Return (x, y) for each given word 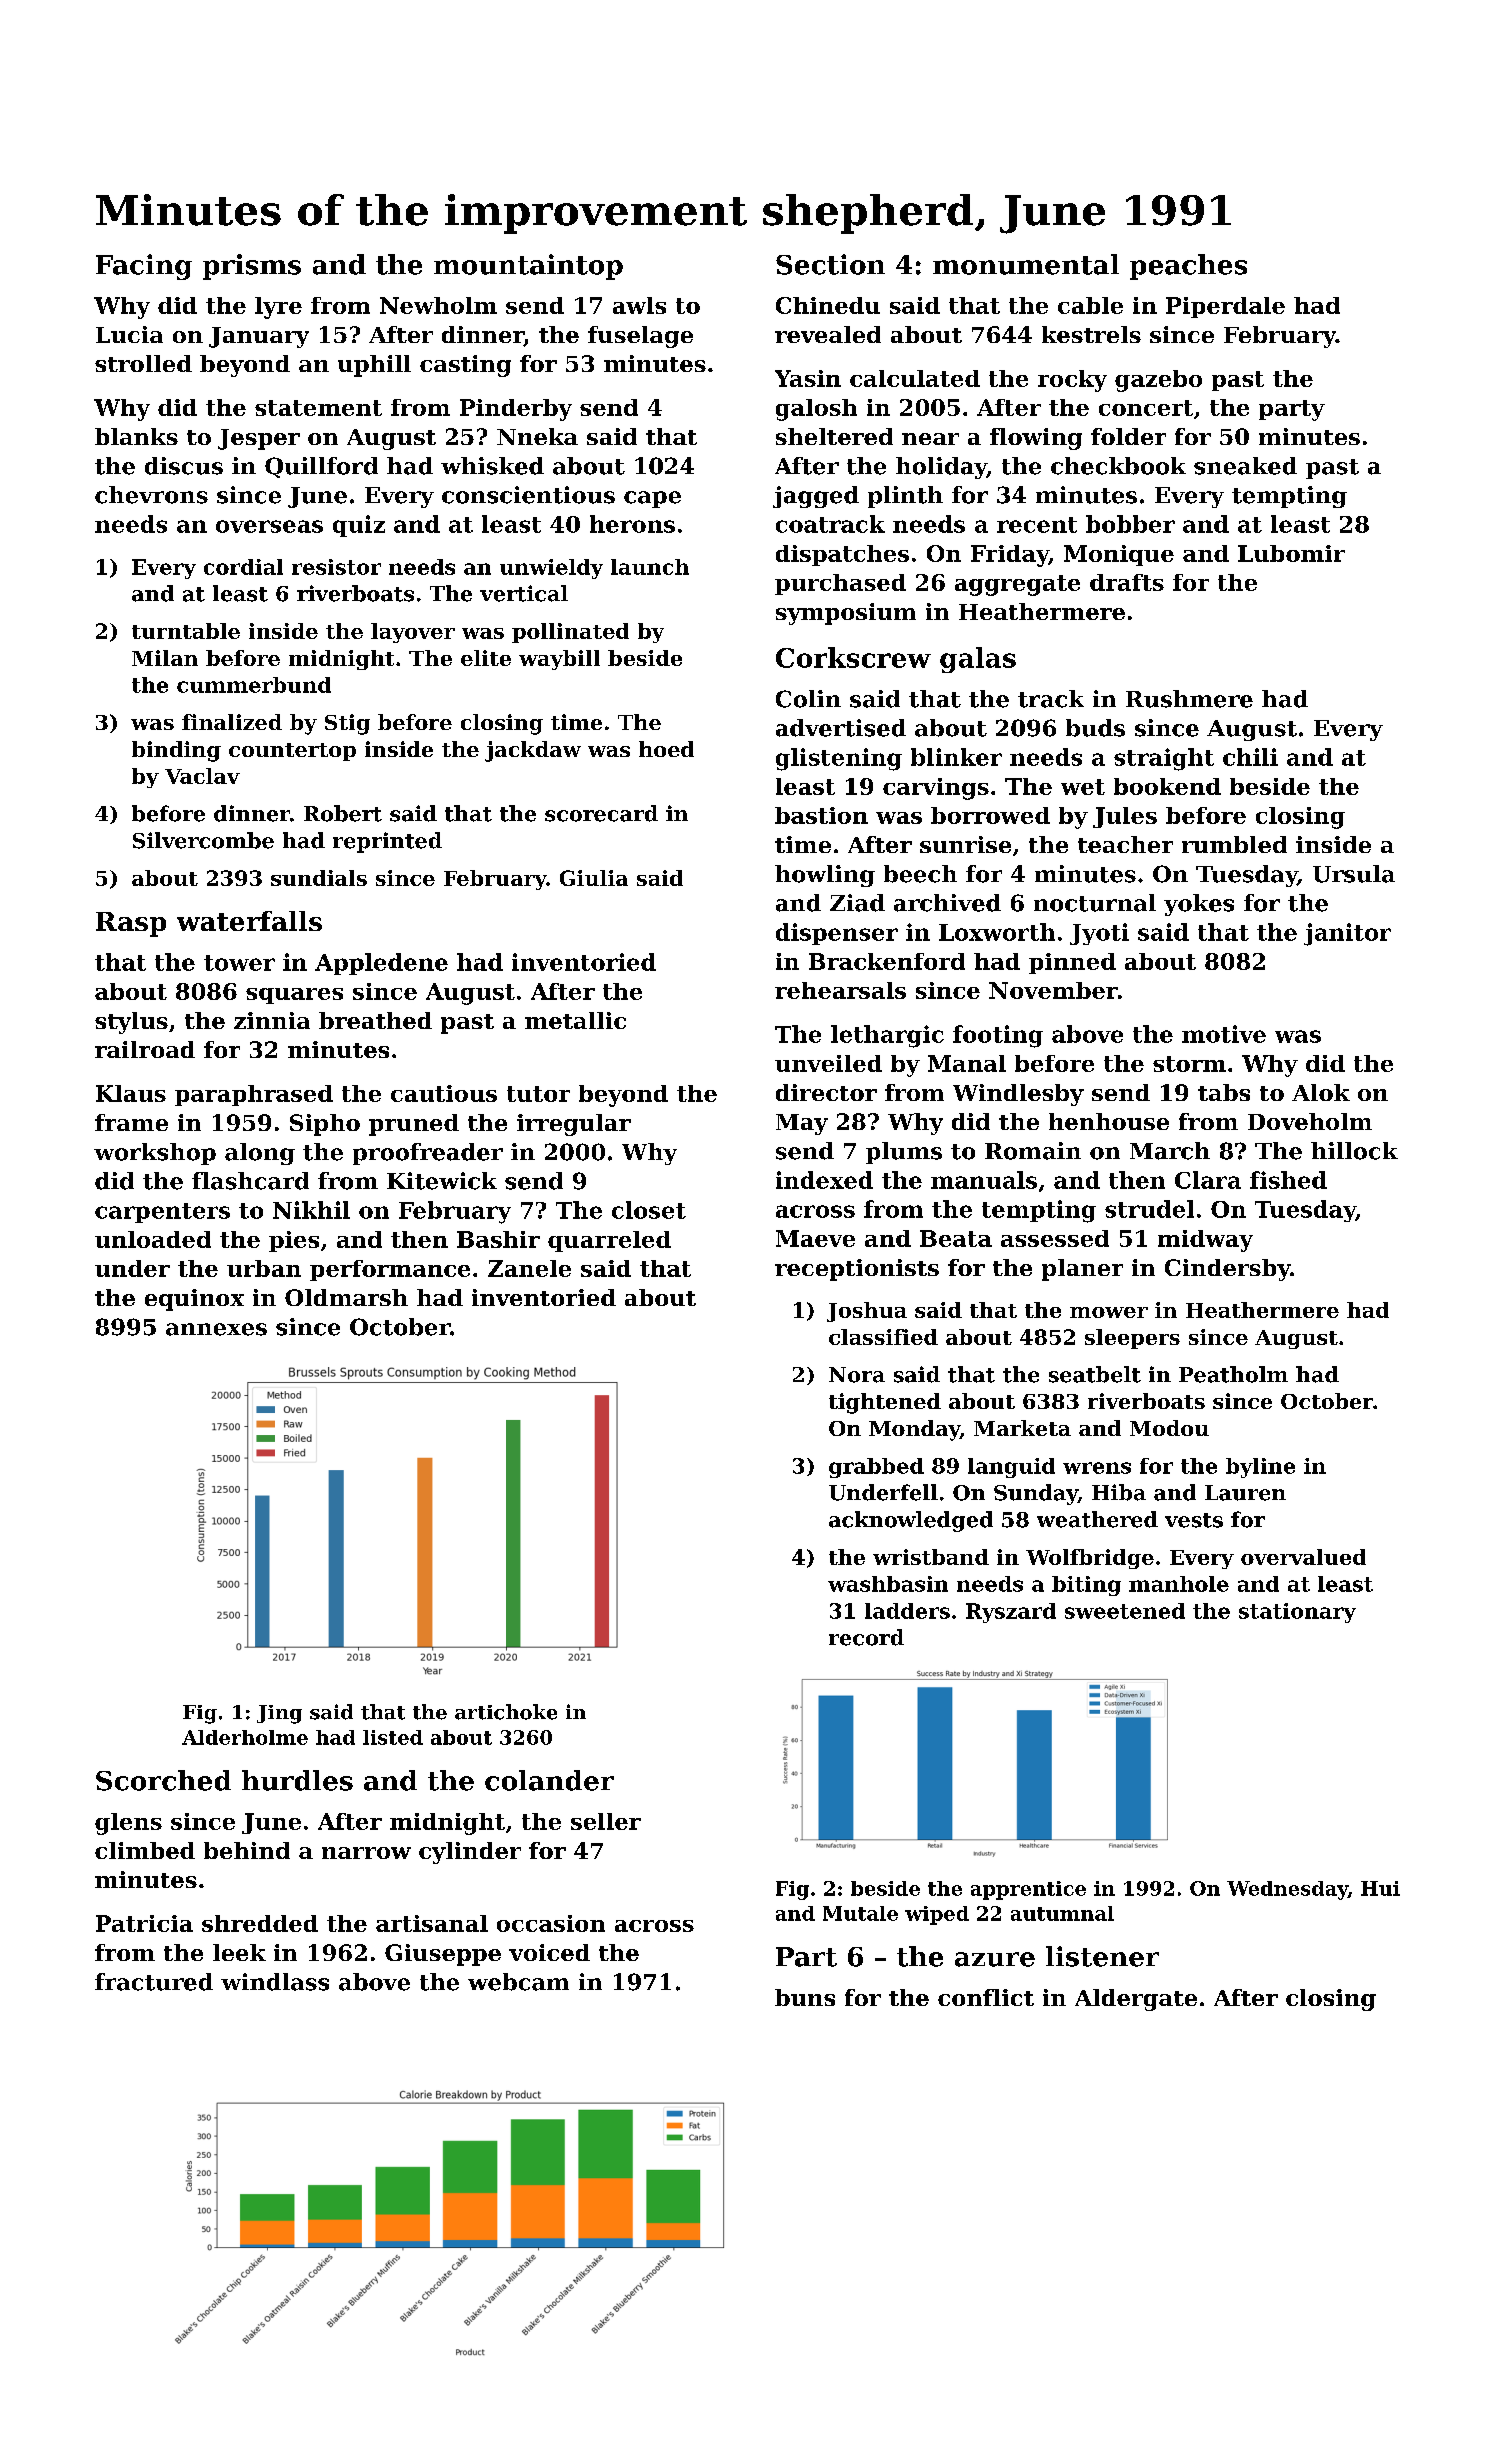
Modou (1169, 1428)
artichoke (506, 1712)
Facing (144, 267)
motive (1224, 1034)
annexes (216, 1329)
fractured (154, 1982)
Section (830, 264)
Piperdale (1225, 307)
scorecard (601, 813)
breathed (375, 1020)
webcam (518, 1982)
